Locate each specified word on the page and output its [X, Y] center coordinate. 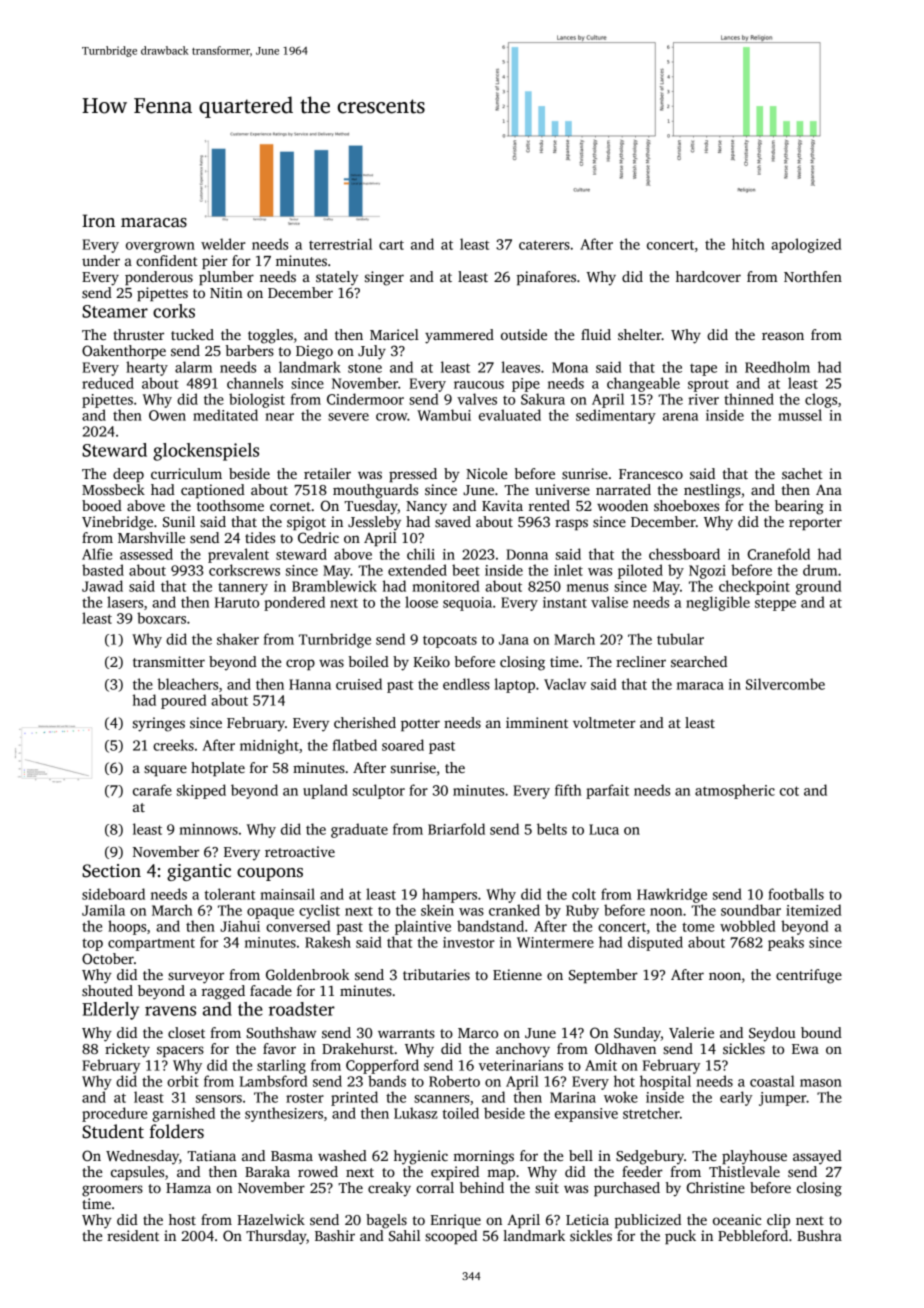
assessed [146, 554]
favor [279, 1048]
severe [348, 417]
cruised [359, 684]
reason [783, 336]
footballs [796, 894]
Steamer [115, 311]
